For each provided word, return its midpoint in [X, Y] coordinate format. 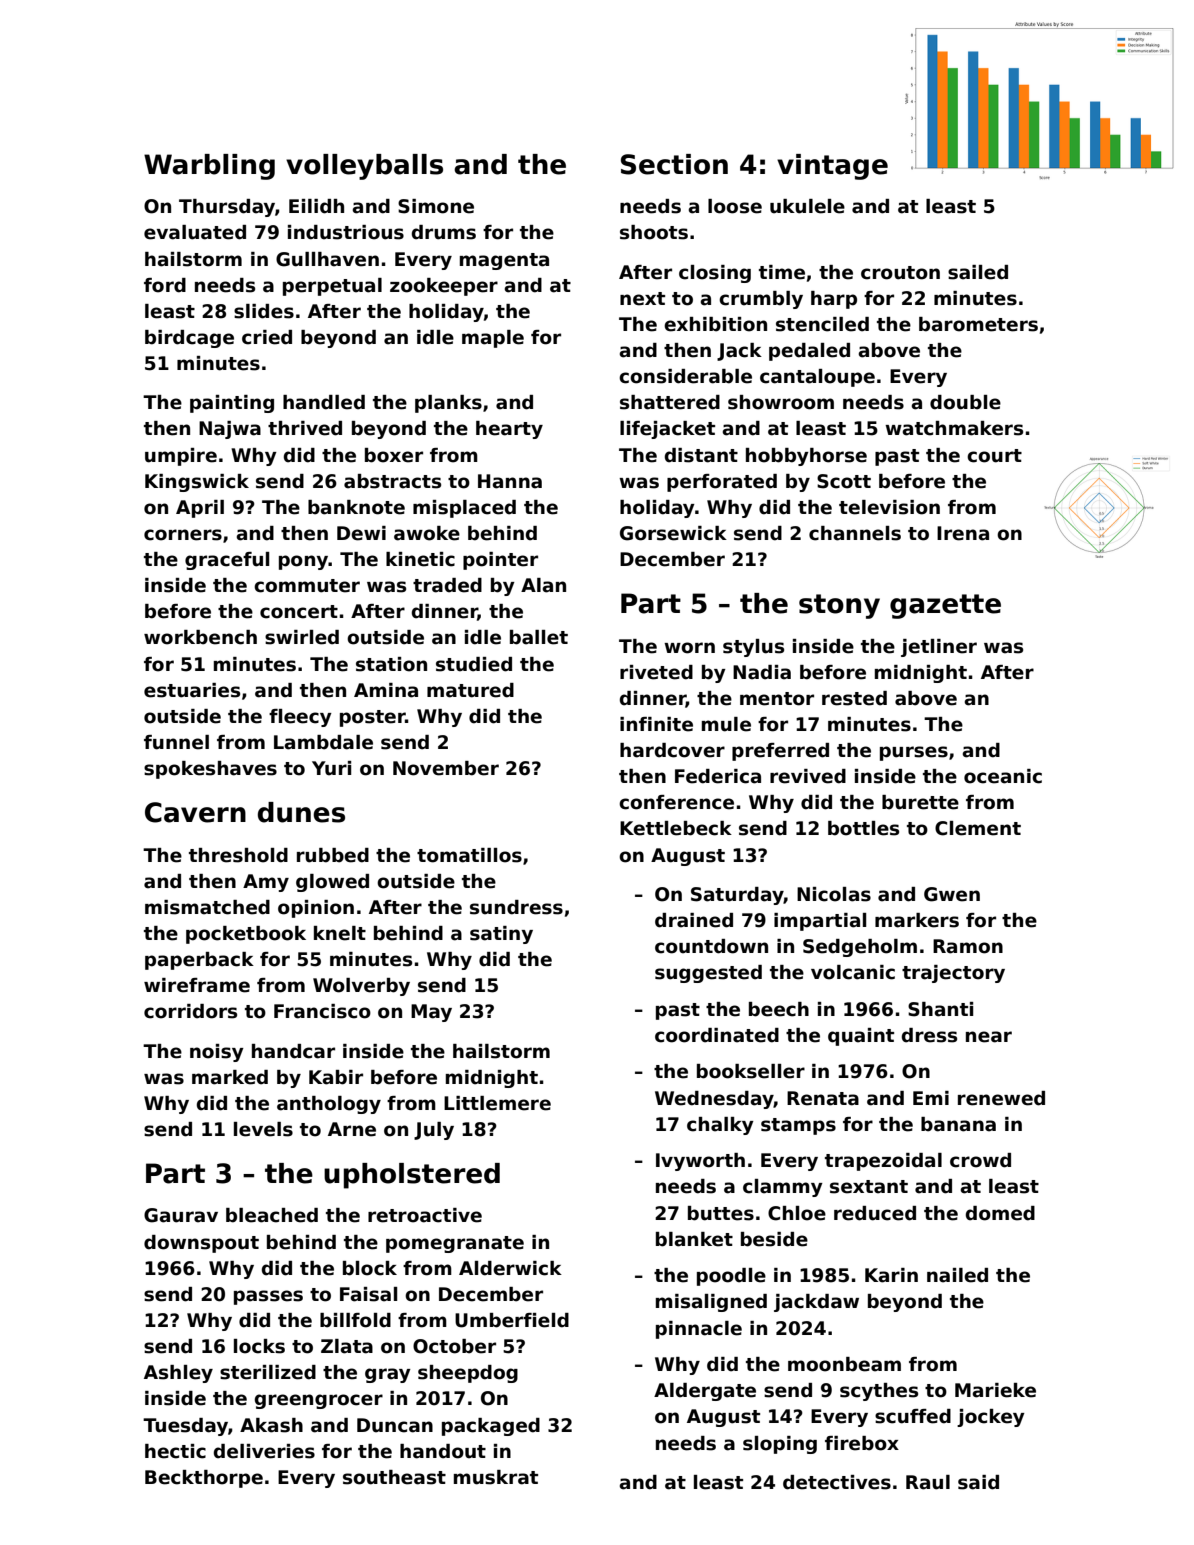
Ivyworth [700, 1162]
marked [230, 1077]
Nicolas [834, 894]
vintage [832, 167]
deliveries [264, 1451]
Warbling [209, 167]
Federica [718, 776]
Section [674, 164]
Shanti [940, 1009]
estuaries [192, 690]
